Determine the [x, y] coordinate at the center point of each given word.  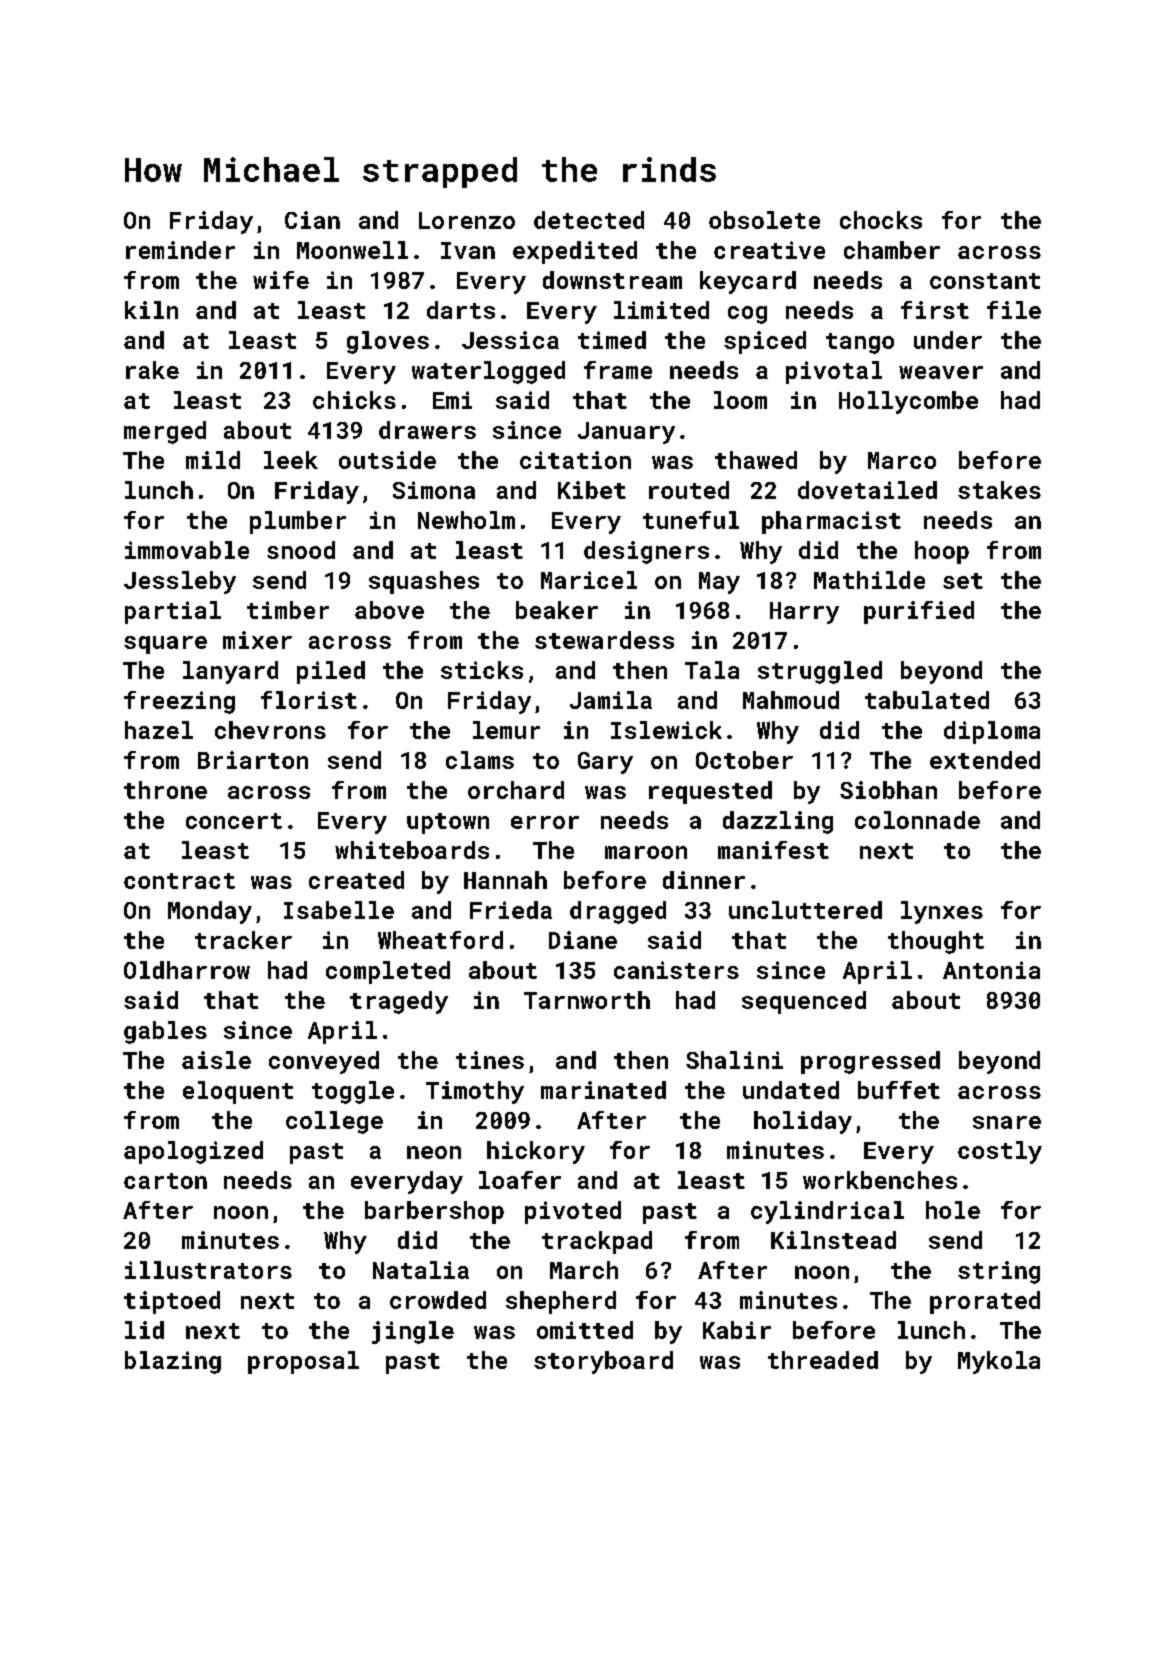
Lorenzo [467, 220]
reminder [180, 250]
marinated [603, 1090]
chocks [881, 220]
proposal [303, 1362]
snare [1007, 1122]
